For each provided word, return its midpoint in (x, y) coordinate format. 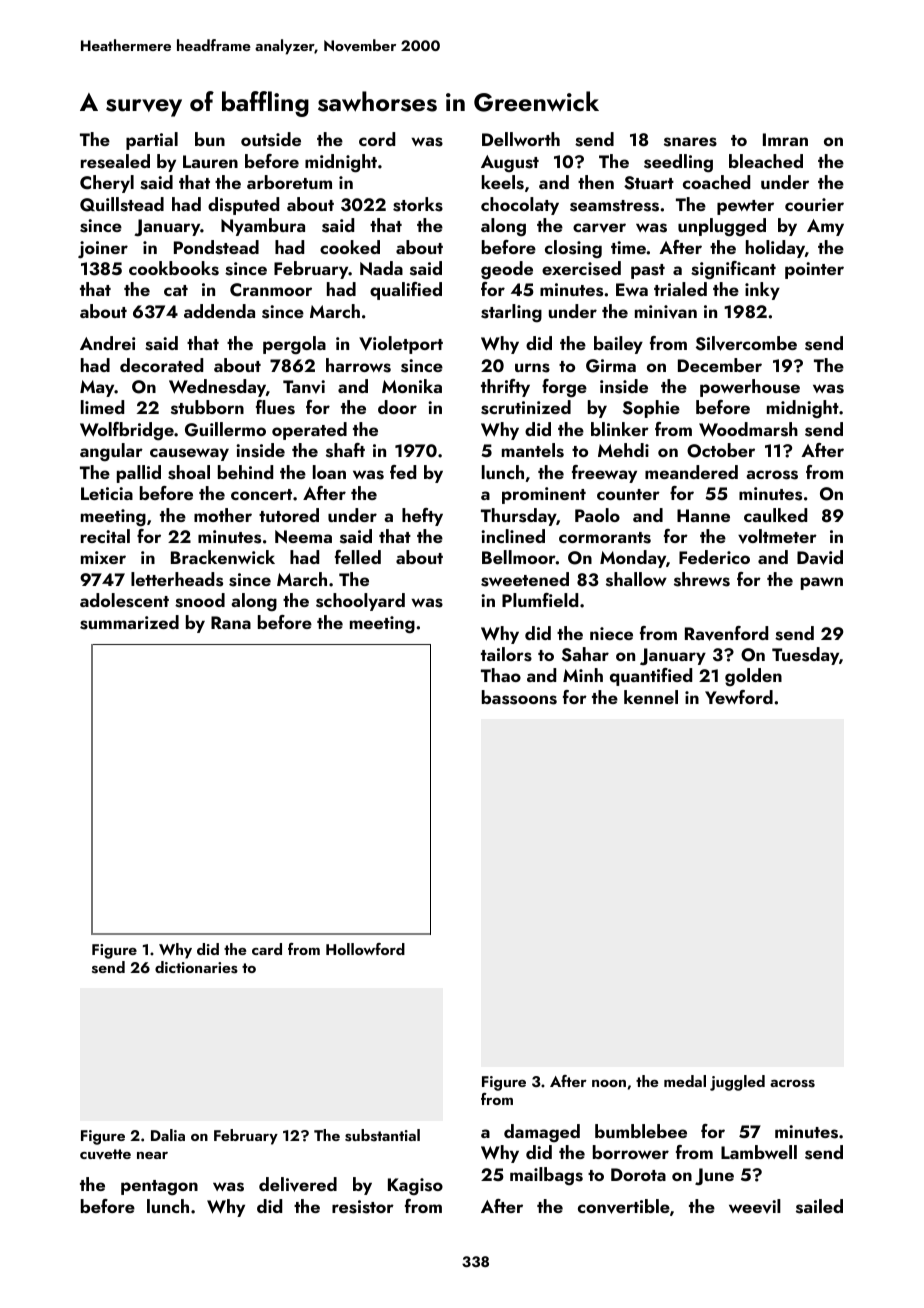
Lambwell (759, 1152)
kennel (651, 697)
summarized (129, 622)
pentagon (159, 1188)
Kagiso (415, 1187)
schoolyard (360, 602)
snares (690, 142)
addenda (219, 311)
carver (599, 228)
